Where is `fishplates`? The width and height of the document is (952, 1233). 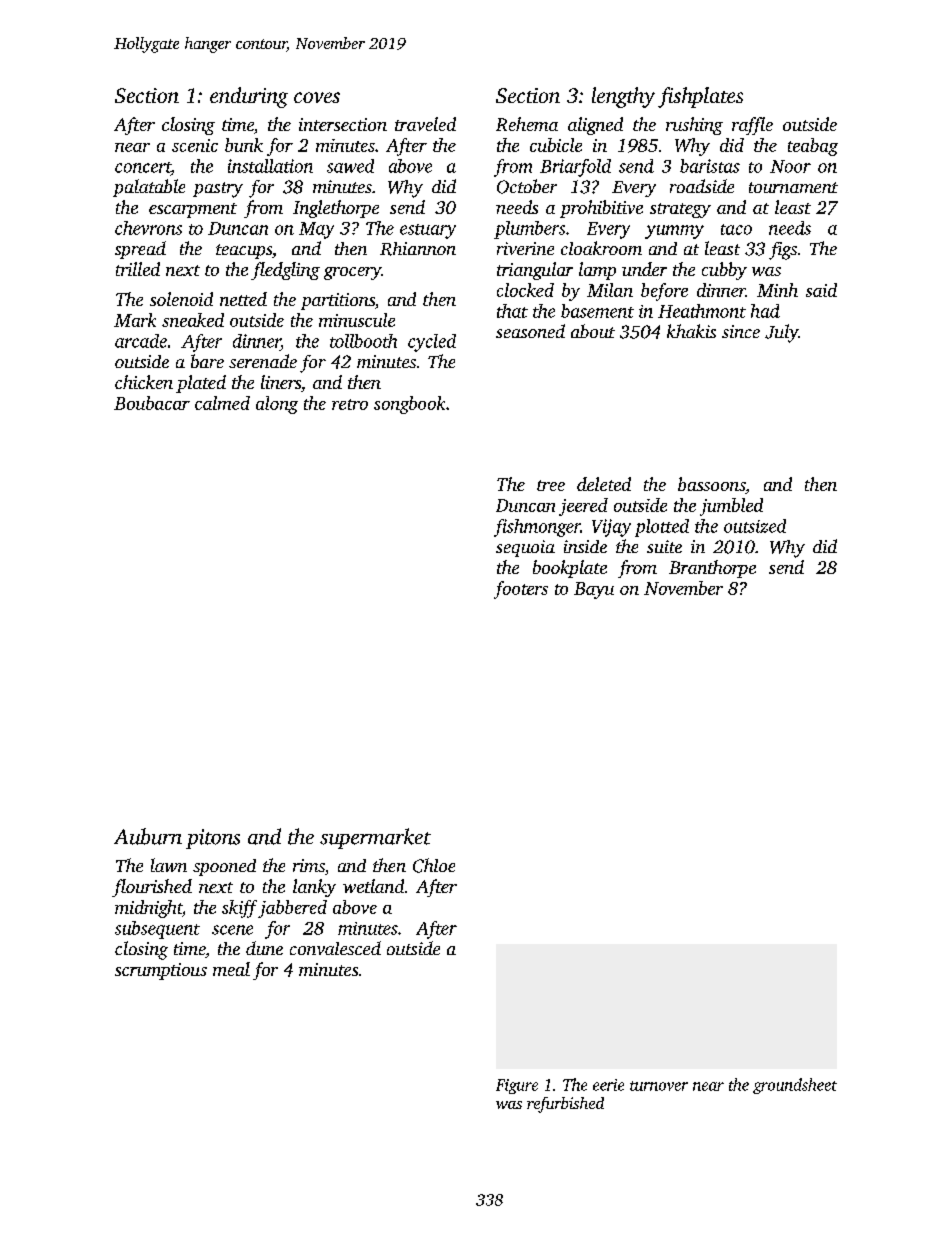 fishplates is located at coordinates (700, 97).
